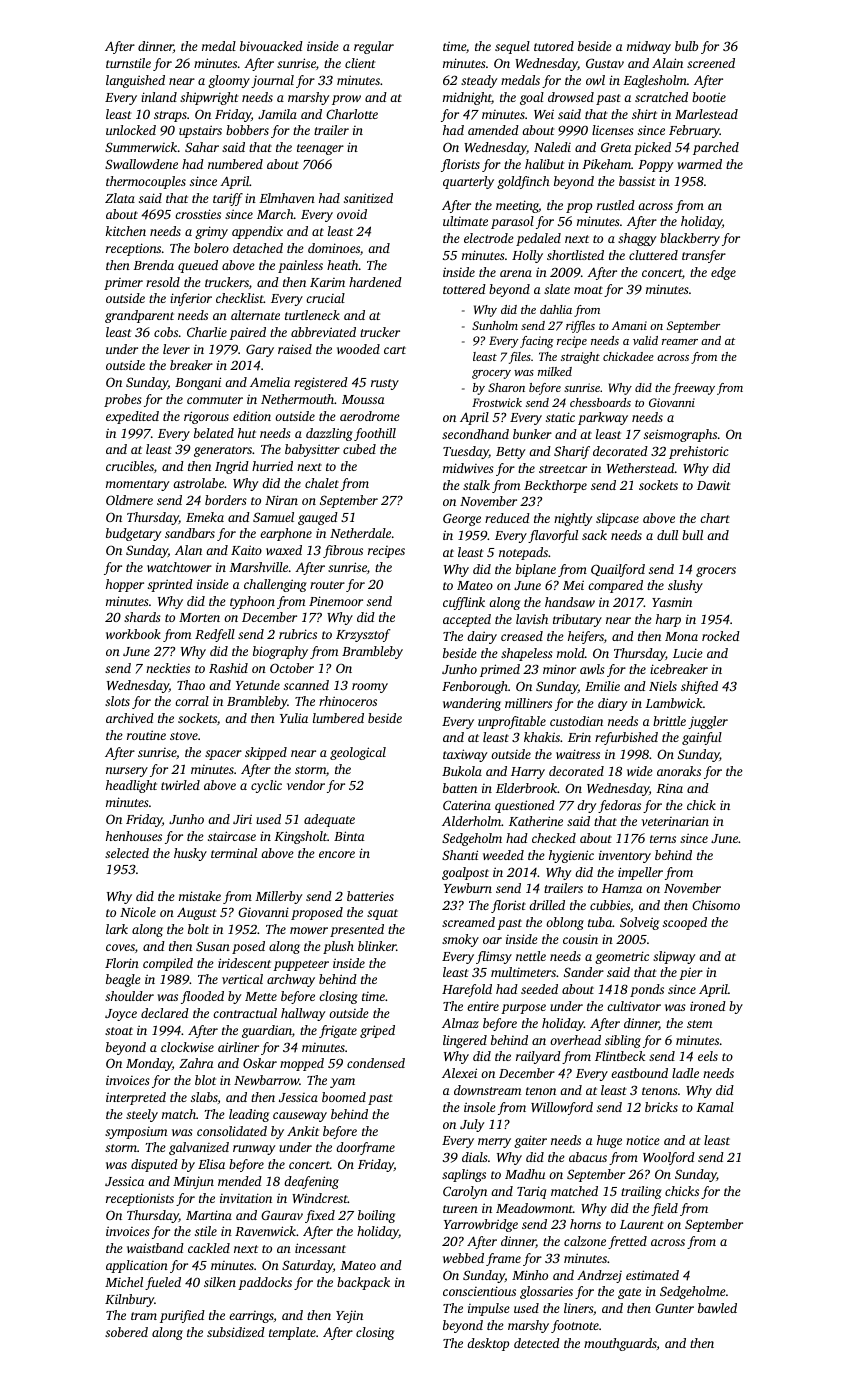 This image has width=849, height=1400. I want to click on horns, so click(585, 1224).
